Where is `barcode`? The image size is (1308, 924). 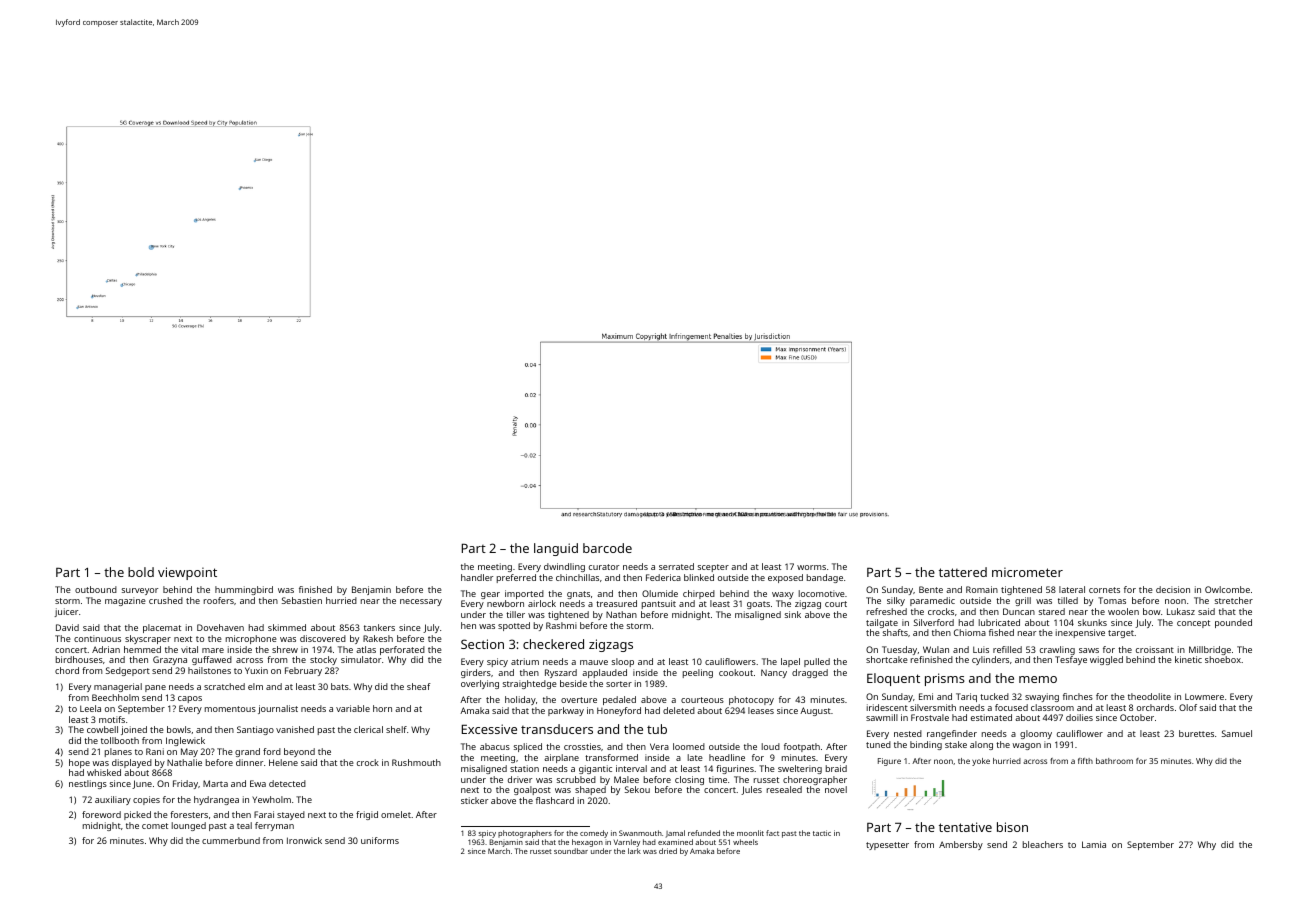 barcode is located at coordinates (607, 548).
